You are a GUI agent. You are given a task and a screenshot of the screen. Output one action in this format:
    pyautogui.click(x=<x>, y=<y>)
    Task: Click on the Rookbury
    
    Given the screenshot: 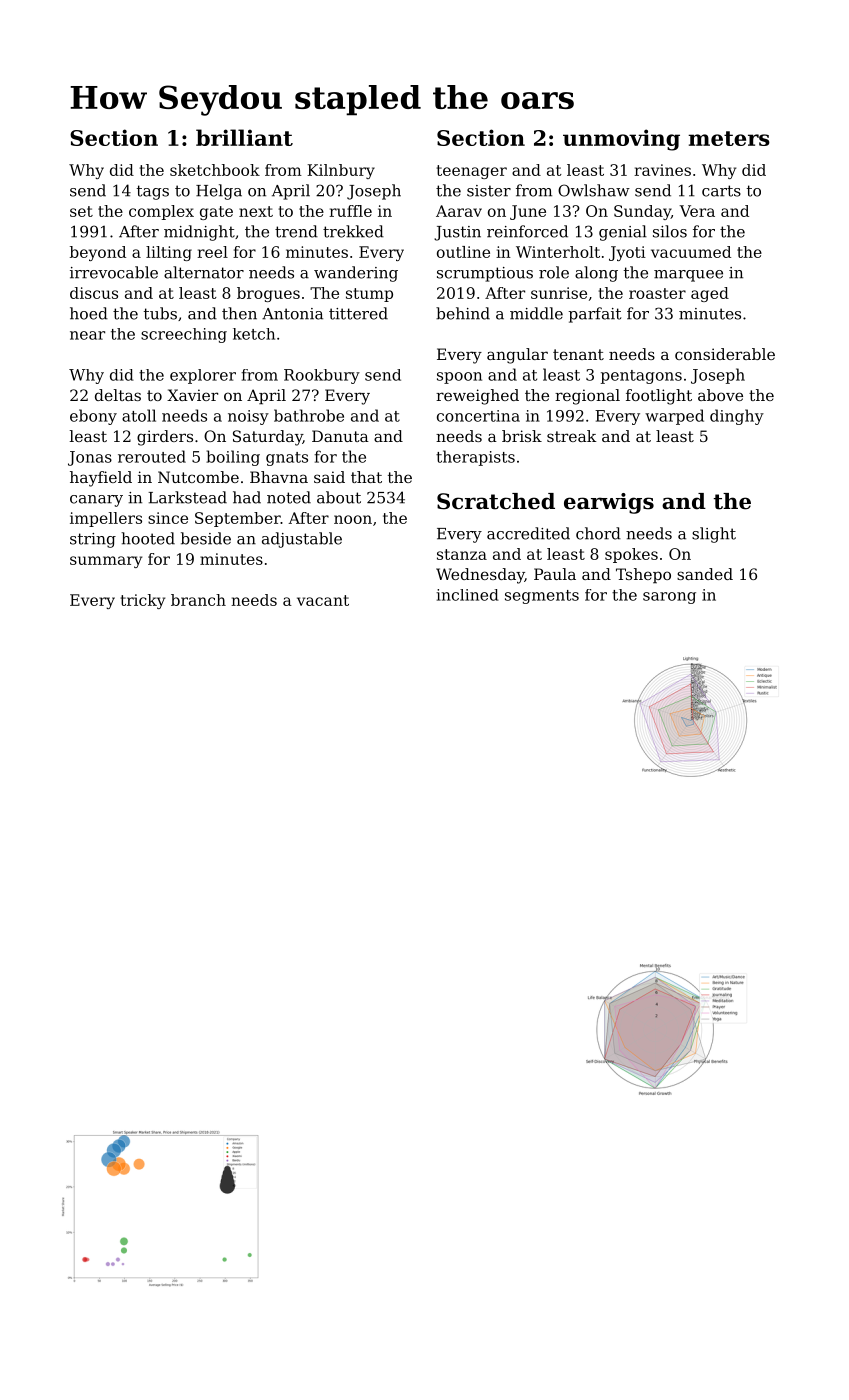 What is the action you would take?
    pyautogui.click(x=322, y=376)
